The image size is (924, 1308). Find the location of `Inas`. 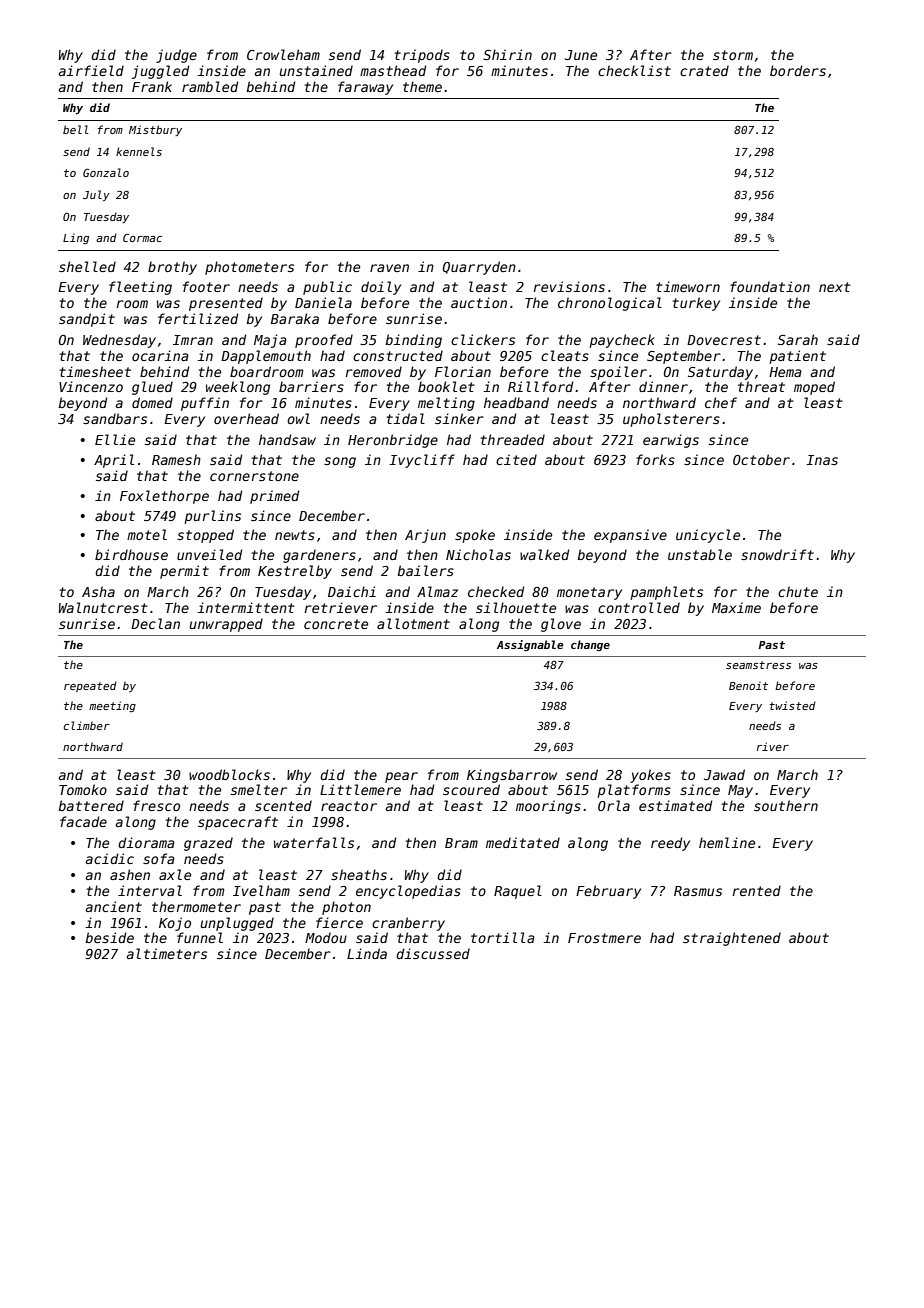

Inas is located at coordinates (822, 460).
